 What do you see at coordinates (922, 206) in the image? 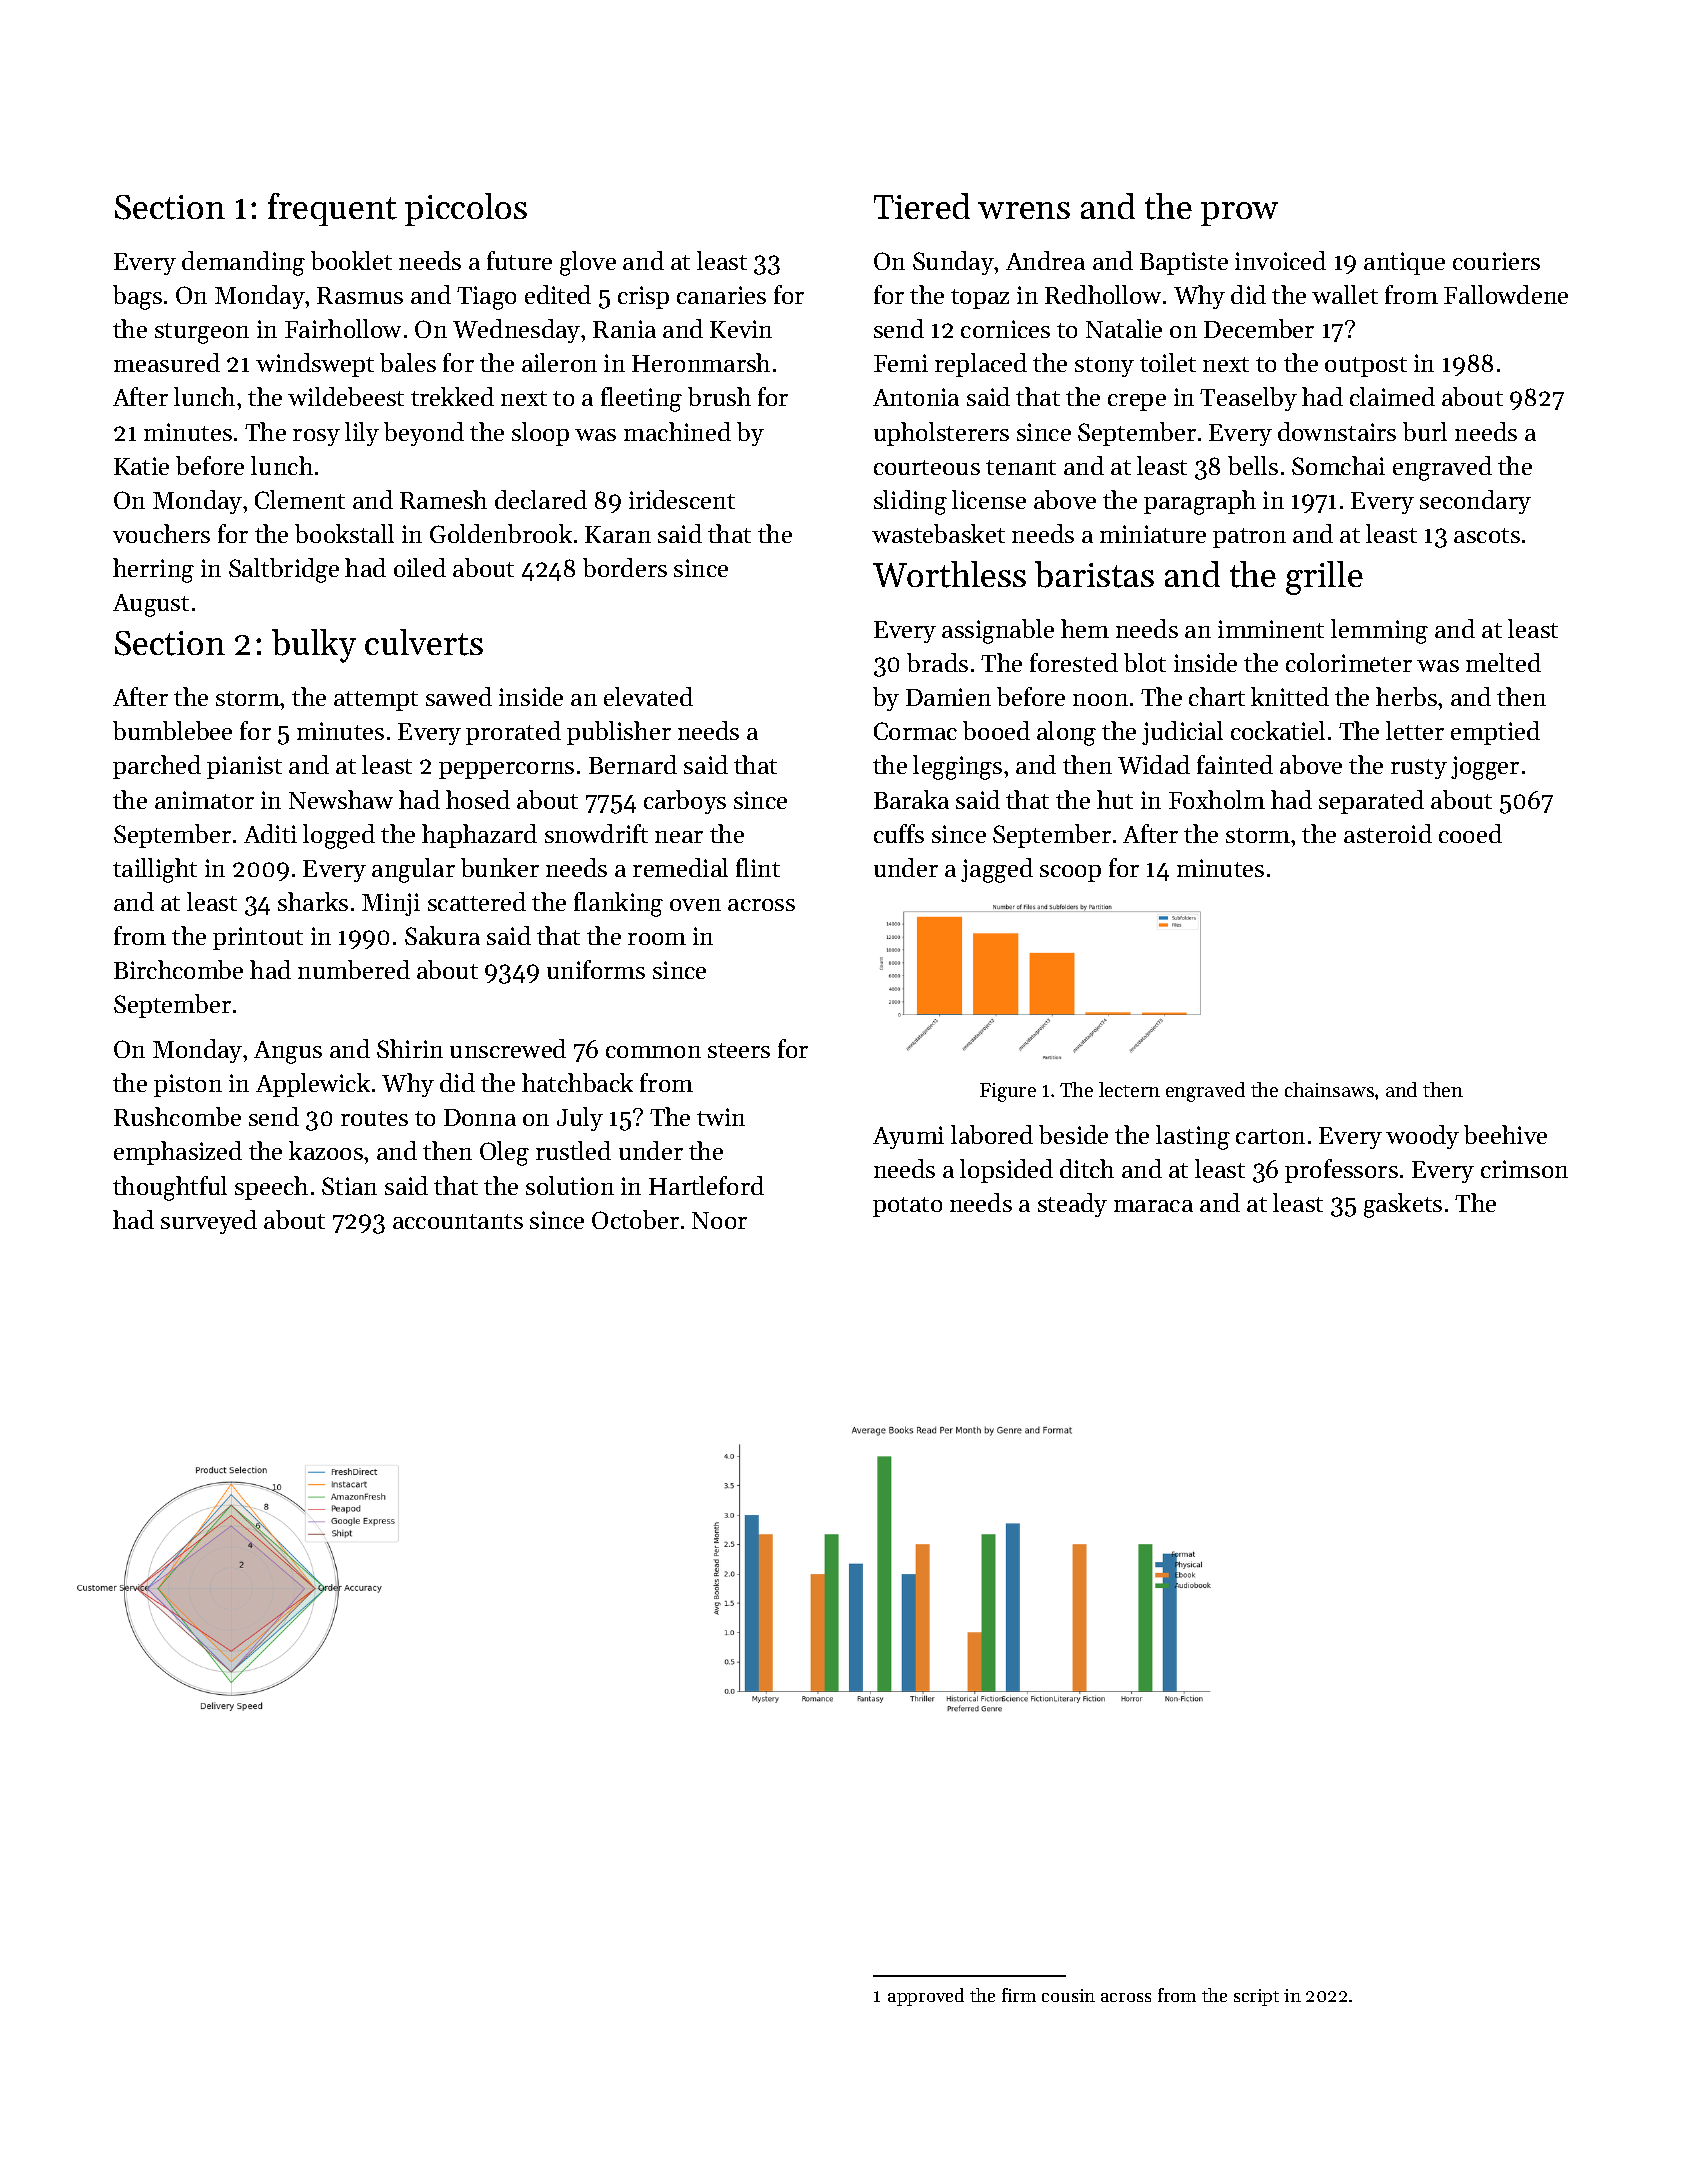
I see `Tiered` at bounding box center [922, 206].
